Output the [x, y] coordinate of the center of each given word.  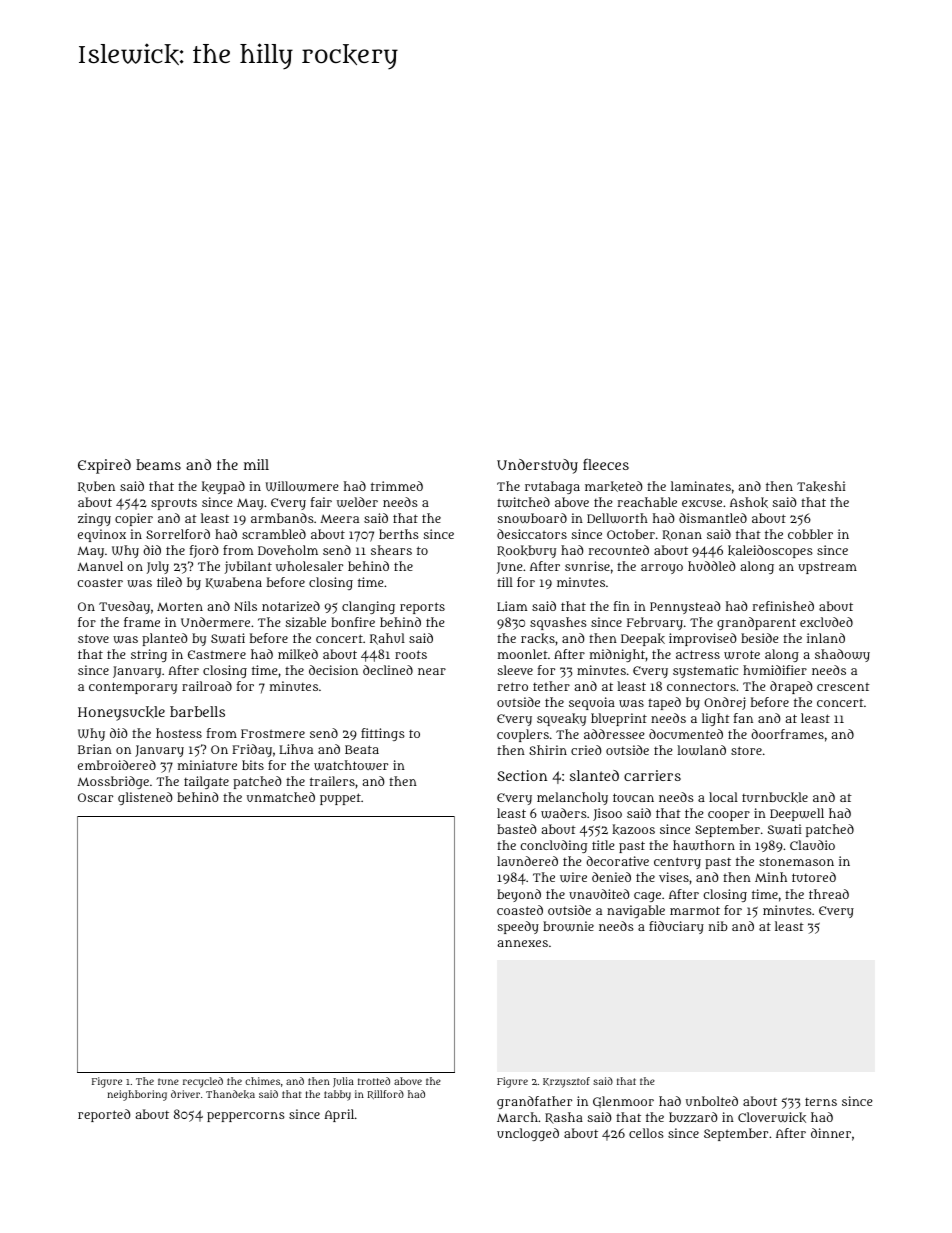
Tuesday [124, 607]
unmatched [281, 797]
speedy [518, 927]
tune [168, 1081]
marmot [695, 910]
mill [256, 464]
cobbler [810, 534]
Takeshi [821, 486]
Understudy [537, 466]
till [505, 582]
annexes [522, 943]
